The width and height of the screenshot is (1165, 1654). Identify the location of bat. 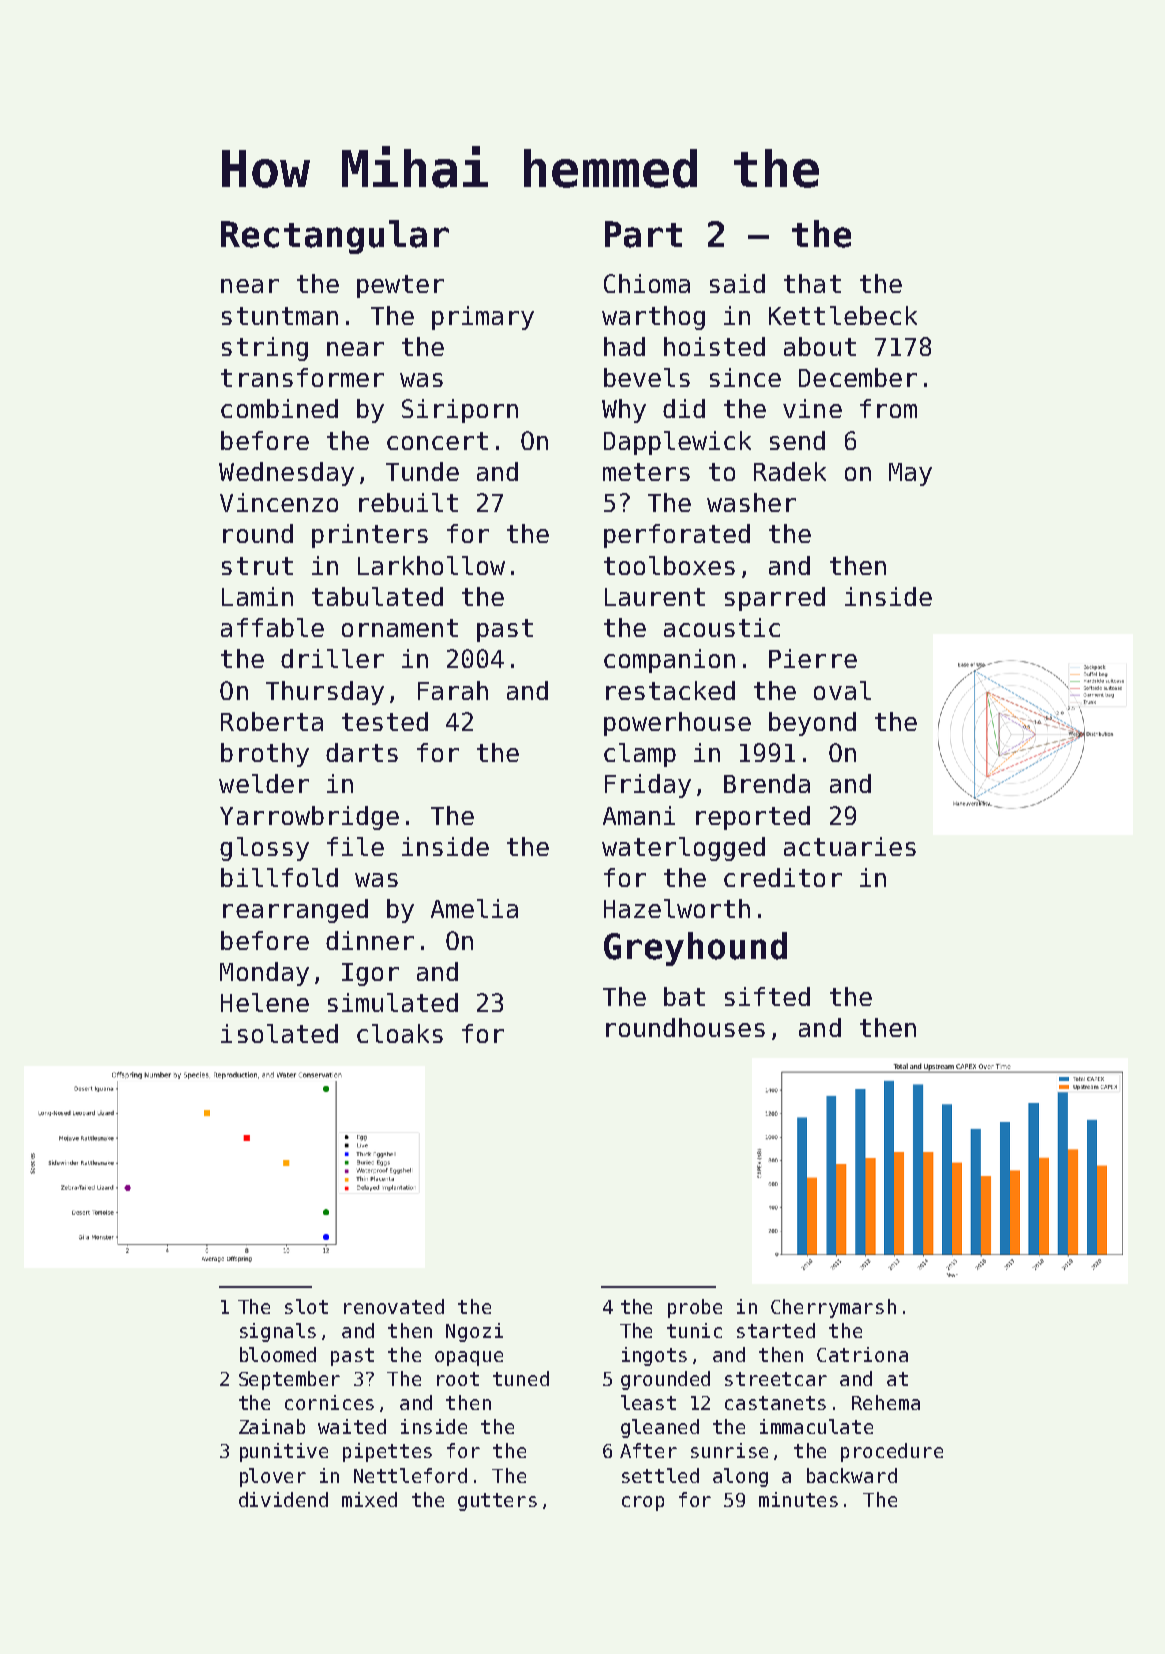
(684, 996).
